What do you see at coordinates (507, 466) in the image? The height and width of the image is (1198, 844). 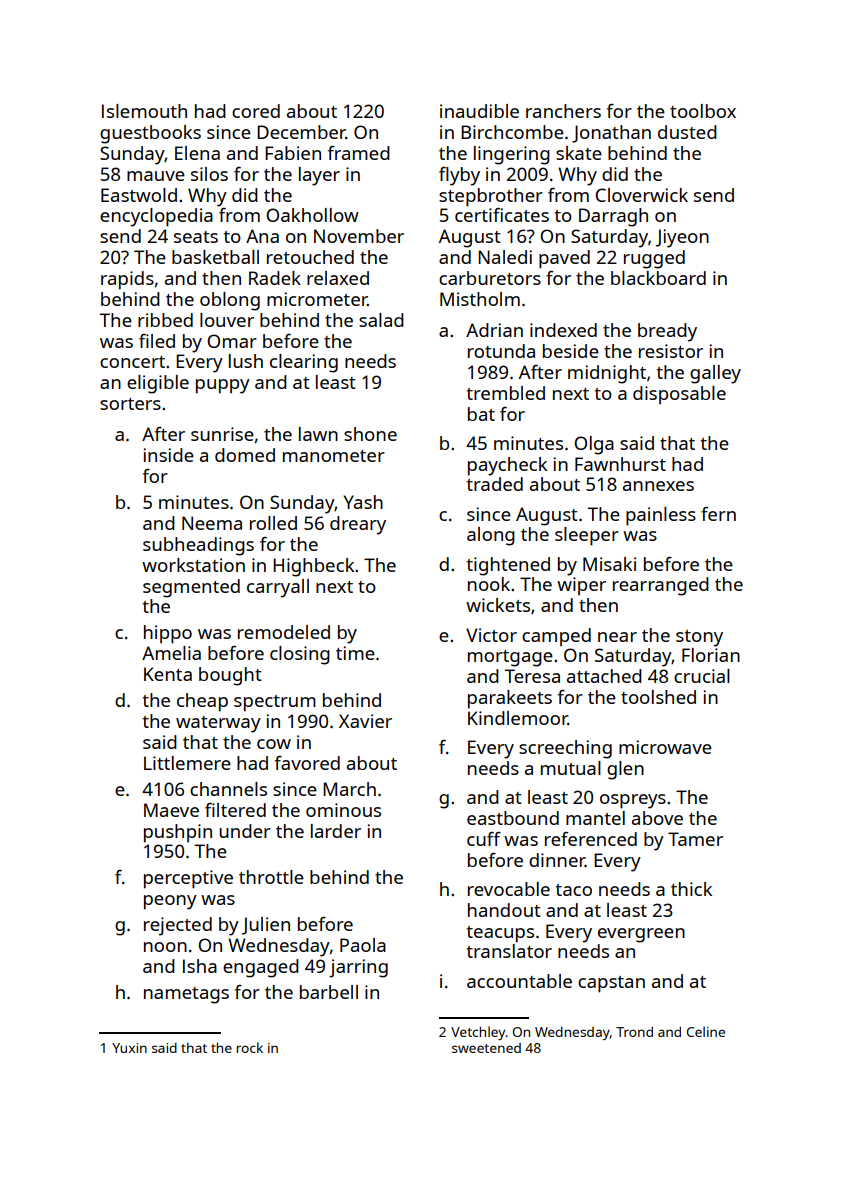 I see `paycheck` at bounding box center [507, 466].
